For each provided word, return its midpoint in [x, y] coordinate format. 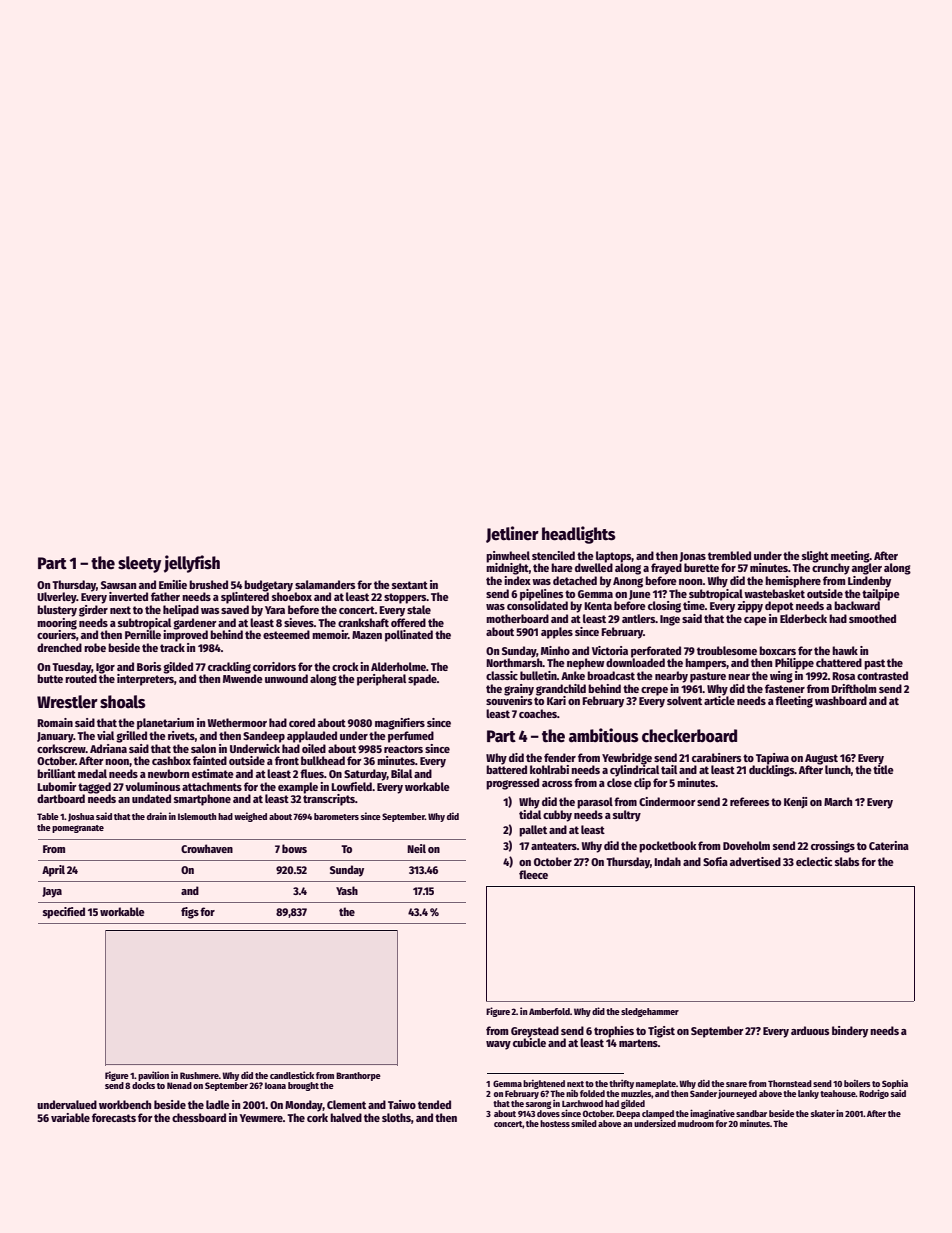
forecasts [114, 1117]
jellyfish [192, 564]
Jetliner [512, 534]
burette [701, 567]
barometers [336, 816]
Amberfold [549, 1011]
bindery [850, 1032]
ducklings [772, 771]
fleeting [794, 702]
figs [190, 913]
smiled [584, 1123]
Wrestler [67, 702]
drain [157, 816]
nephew [585, 664]
